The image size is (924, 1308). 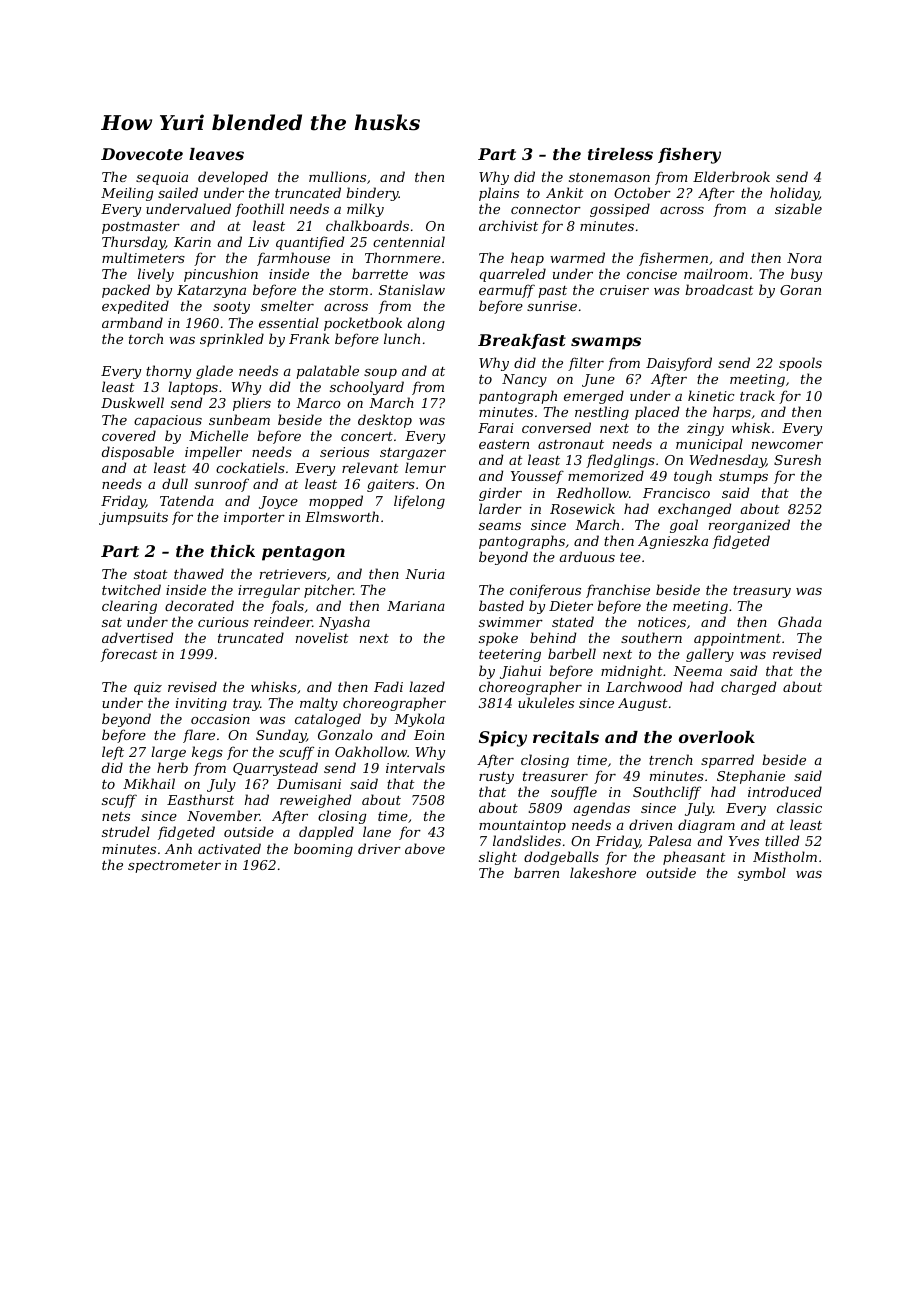 What do you see at coordinates (800, 364) in the page?
I see `spools` at bounding box center [800, 364].
